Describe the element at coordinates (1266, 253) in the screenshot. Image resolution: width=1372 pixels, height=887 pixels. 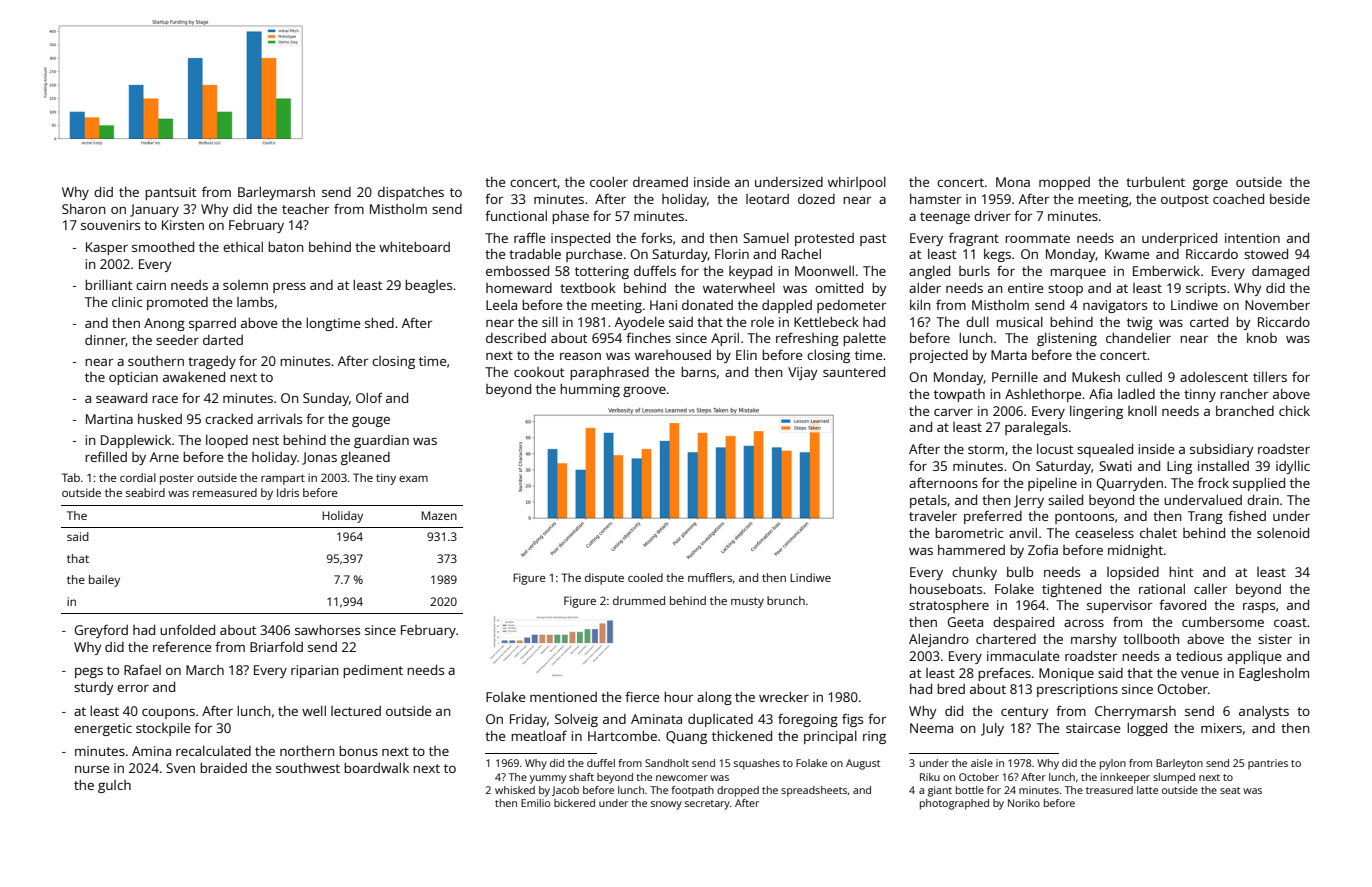
I see `stowed` at that location.
